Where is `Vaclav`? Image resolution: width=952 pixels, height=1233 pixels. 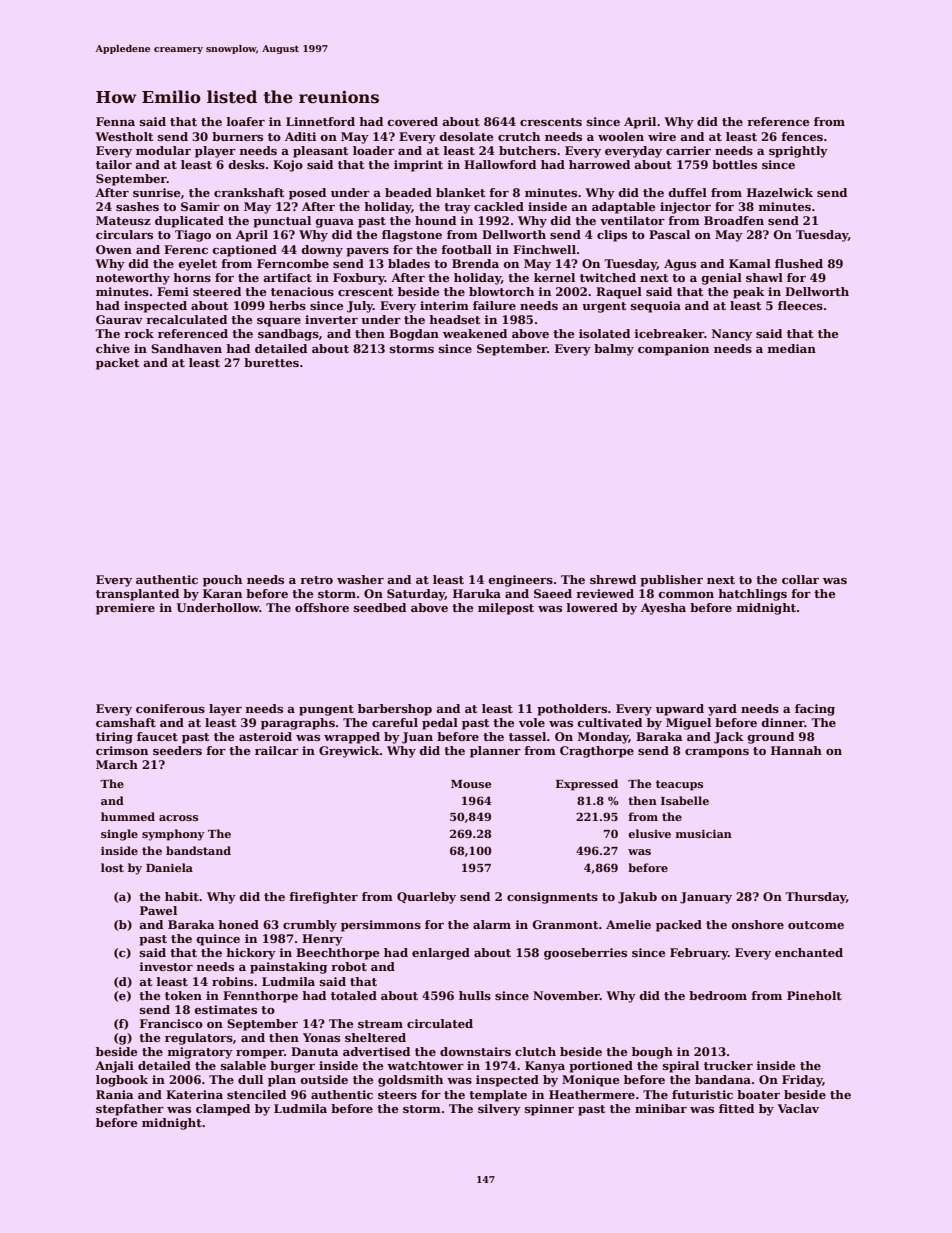 Vaclav is located at coordinates (798, 1108).
